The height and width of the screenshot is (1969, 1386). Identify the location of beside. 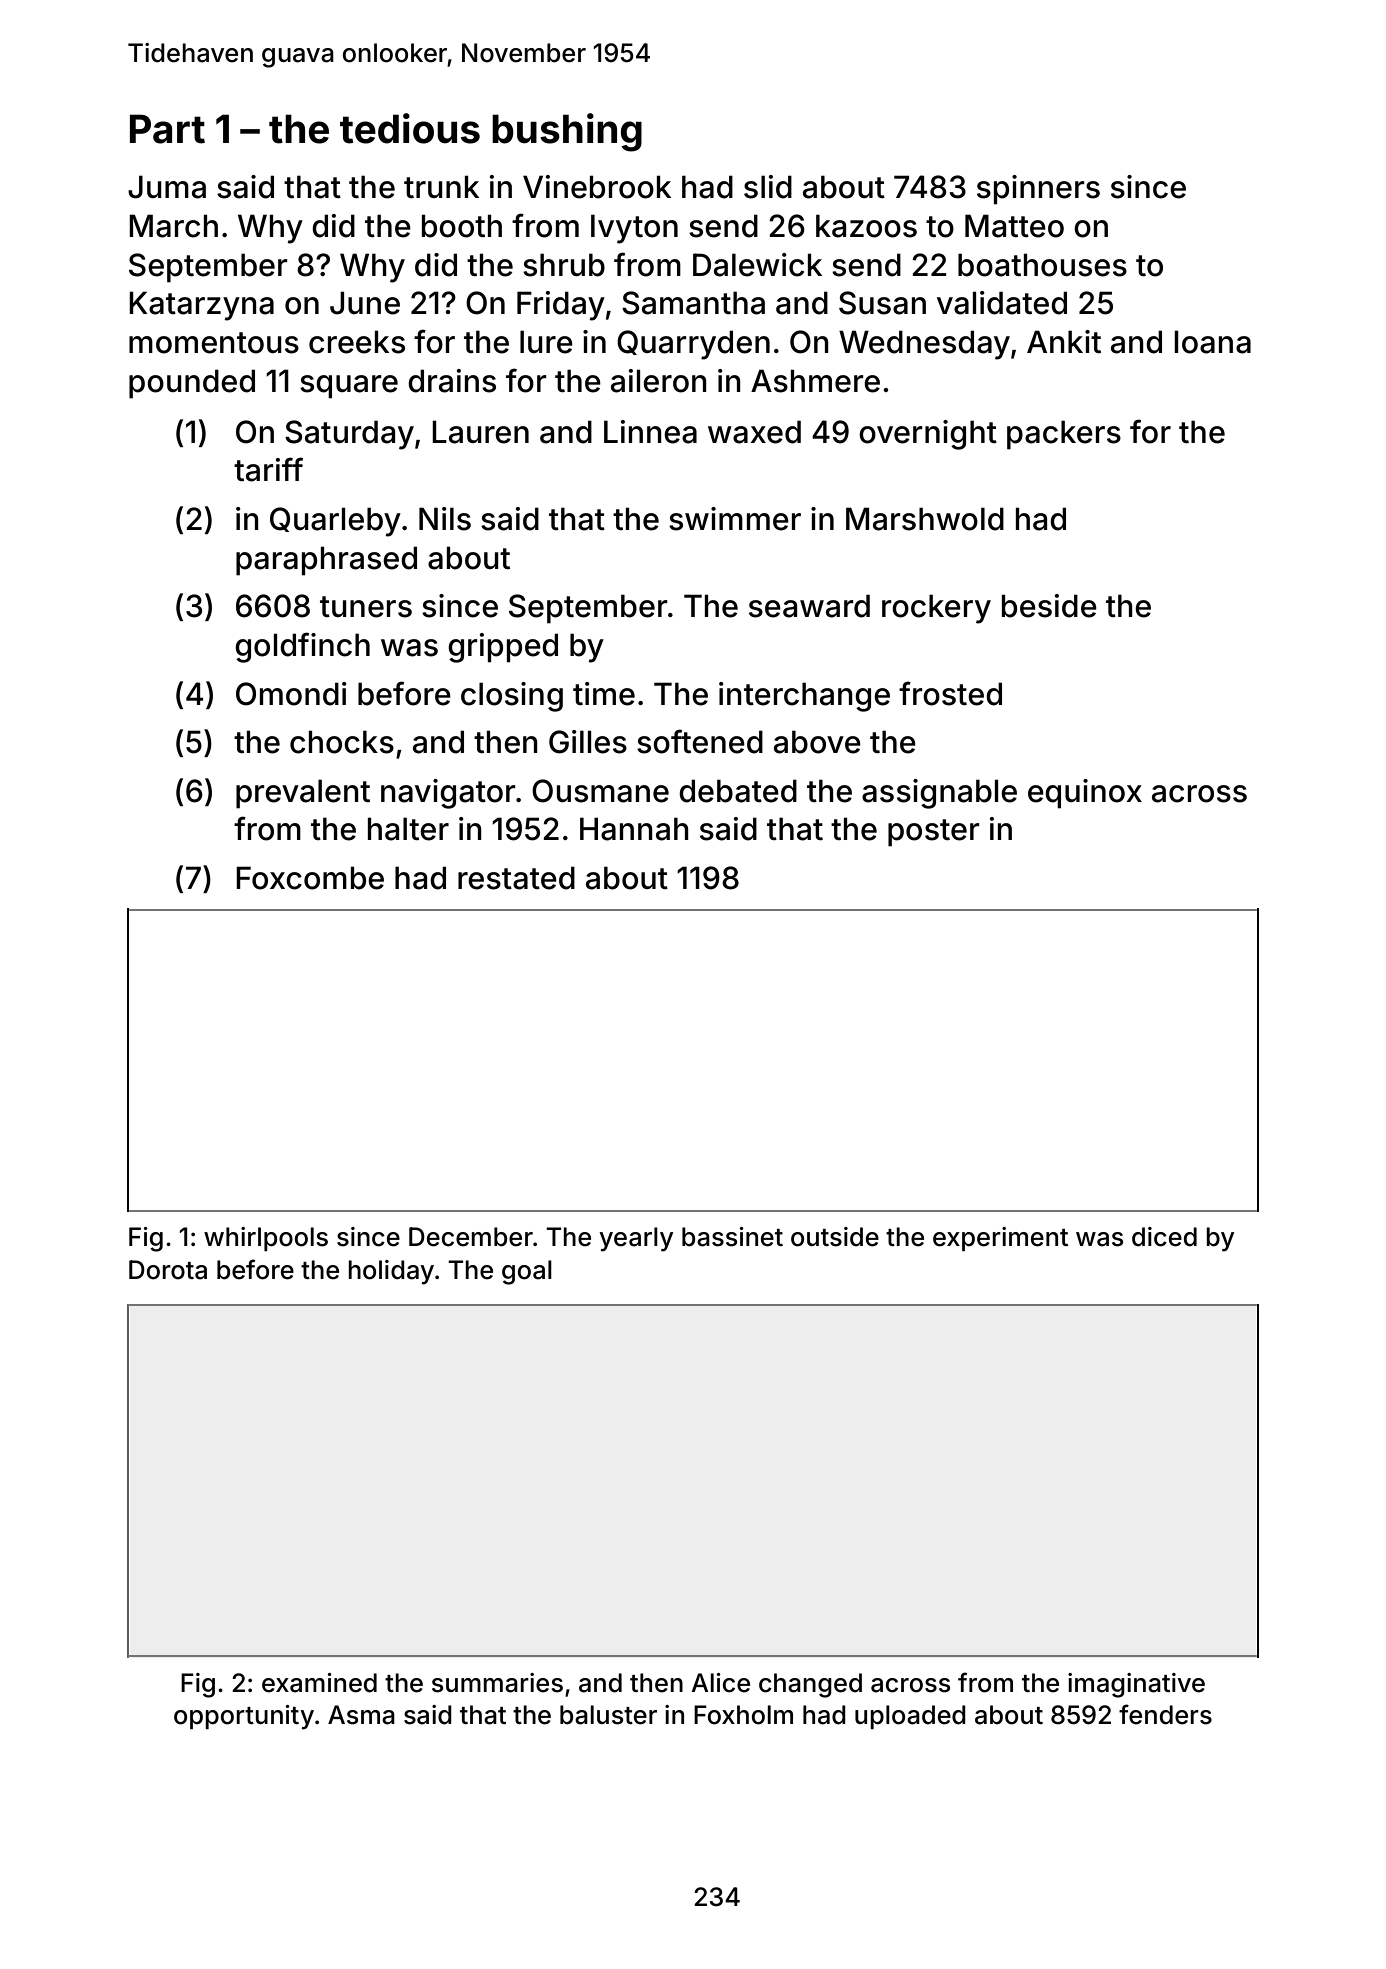
(1049, 606).
